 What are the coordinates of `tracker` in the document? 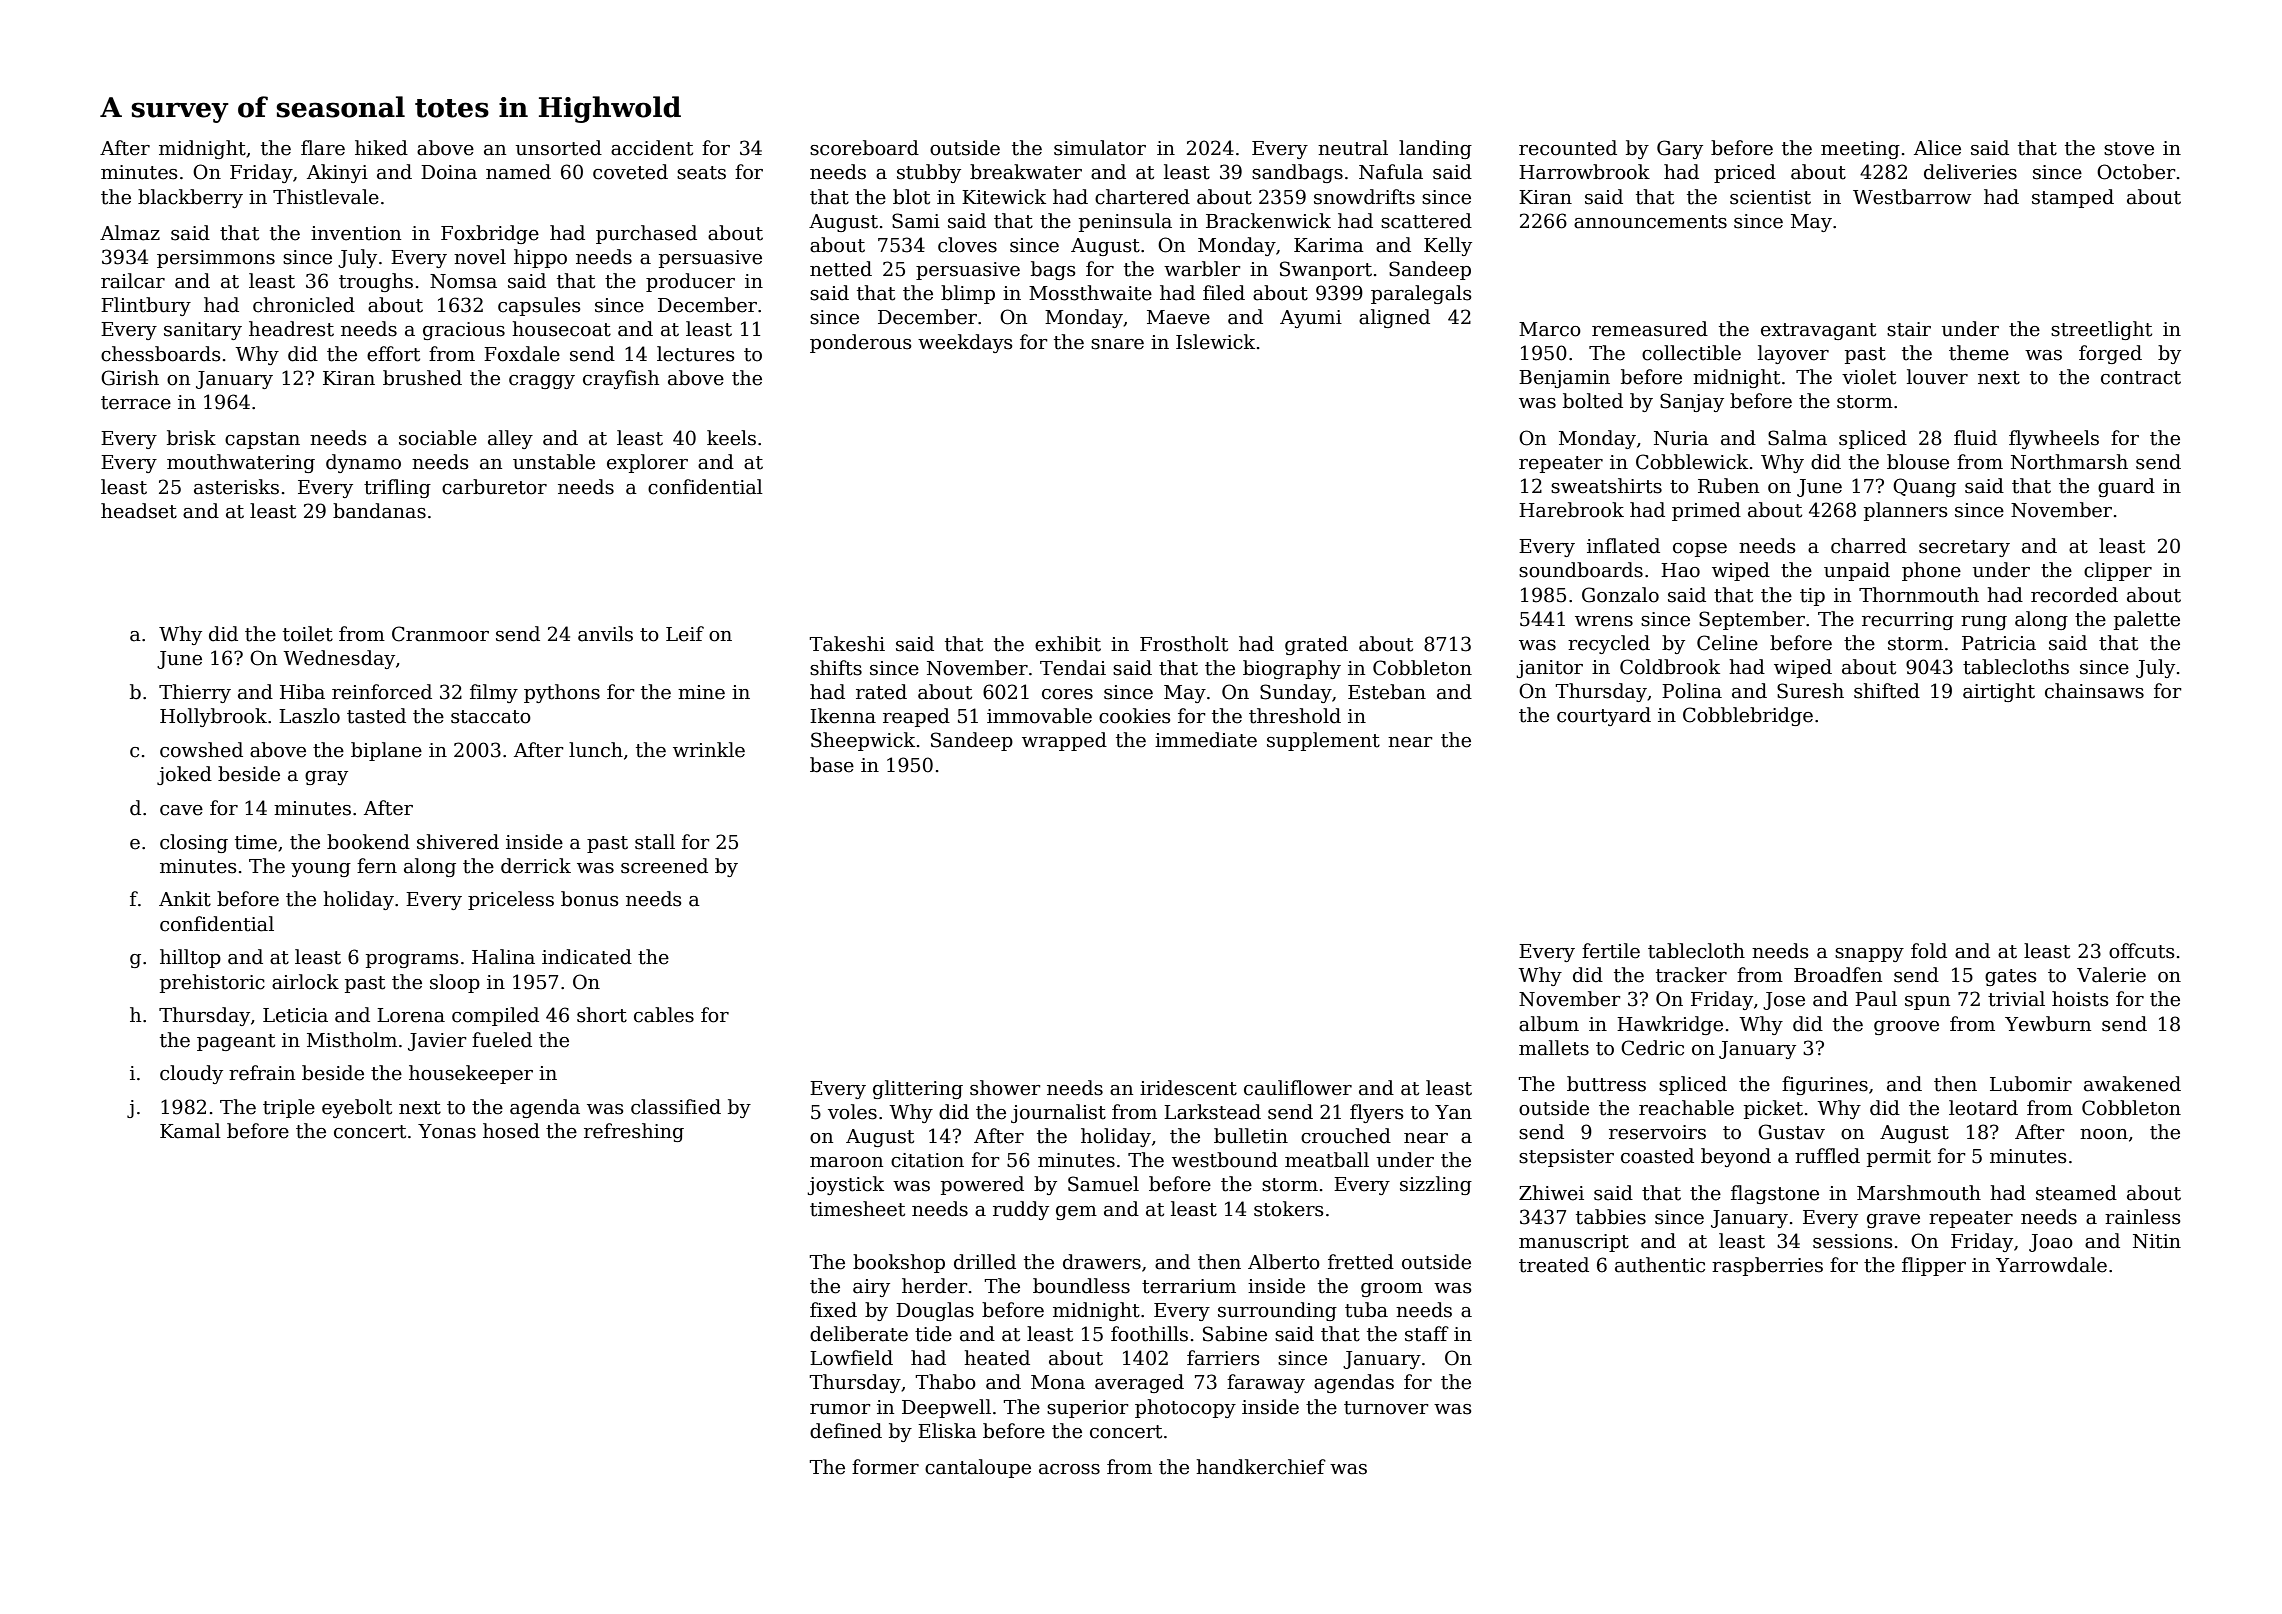 It's located at (1691, 975).
